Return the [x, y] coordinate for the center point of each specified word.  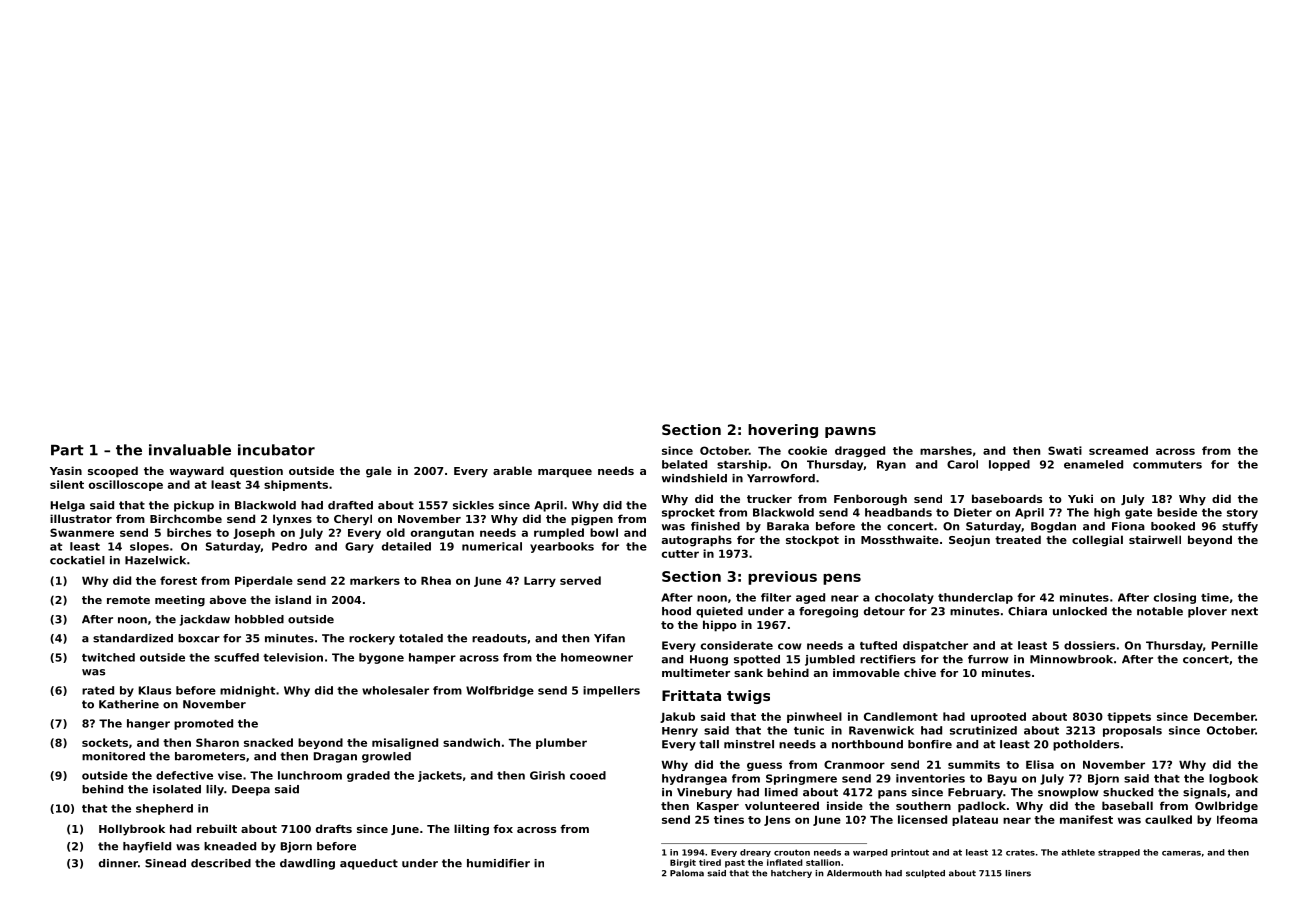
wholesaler [395, 690]
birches [189, 532]
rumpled [559, 533]
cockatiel [77, 560]
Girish [547, 775]
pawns [850, 432]
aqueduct [369, 864]
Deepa [251, 790]
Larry [540, 581]
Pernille [1235, 645]
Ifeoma [1237, 819]
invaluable [190, 450]
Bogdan [1053, 527]
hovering [783, 431]
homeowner [597, 657]
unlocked [1080, 611]
